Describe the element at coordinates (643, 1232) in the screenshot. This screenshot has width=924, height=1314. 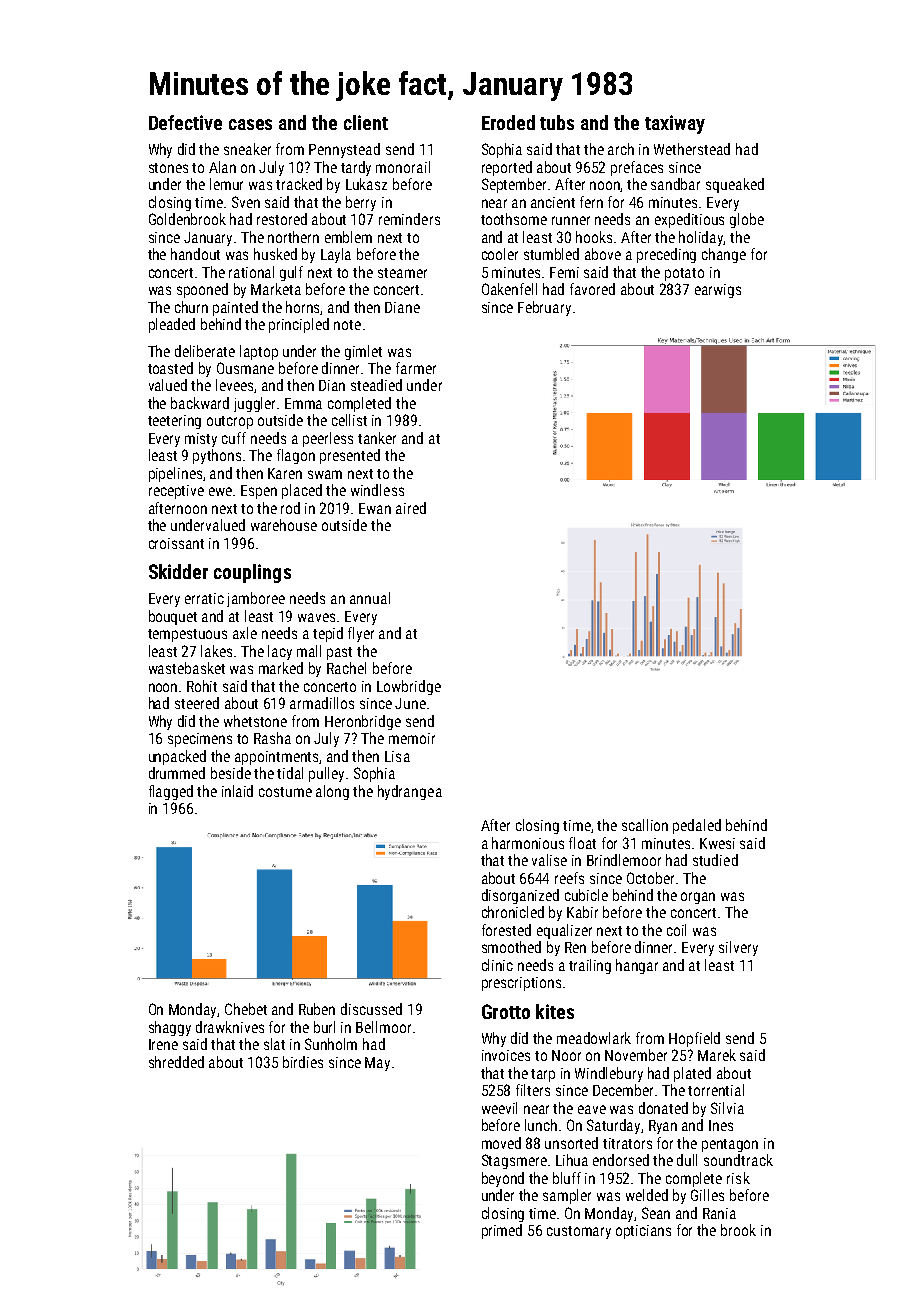
I see `opticians` at that location.
